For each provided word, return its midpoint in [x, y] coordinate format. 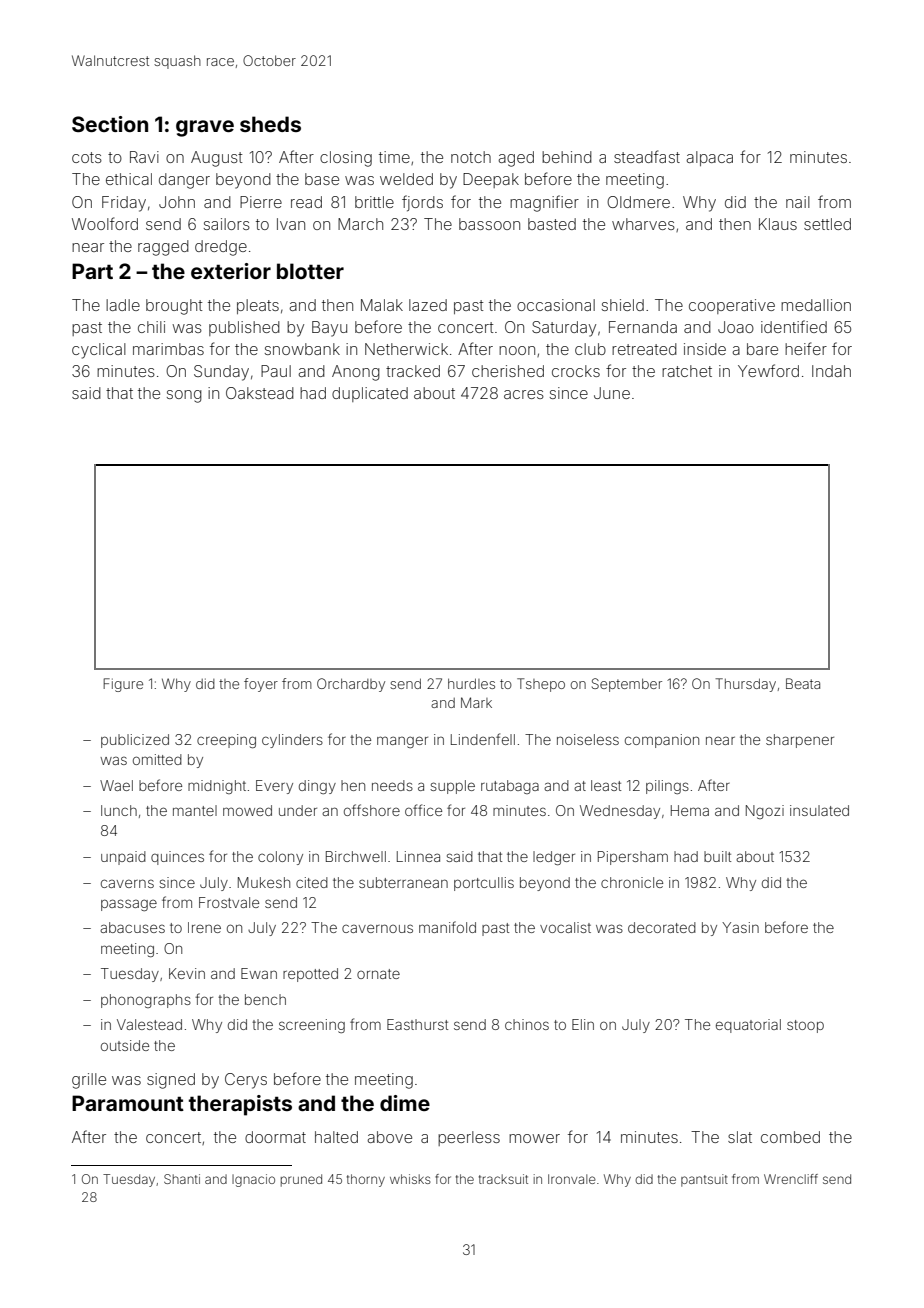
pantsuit [704, 1180]
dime [405, 1103]
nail [798, 202]
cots [87, 157]
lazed [428, 305]
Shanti [182, 1179]
